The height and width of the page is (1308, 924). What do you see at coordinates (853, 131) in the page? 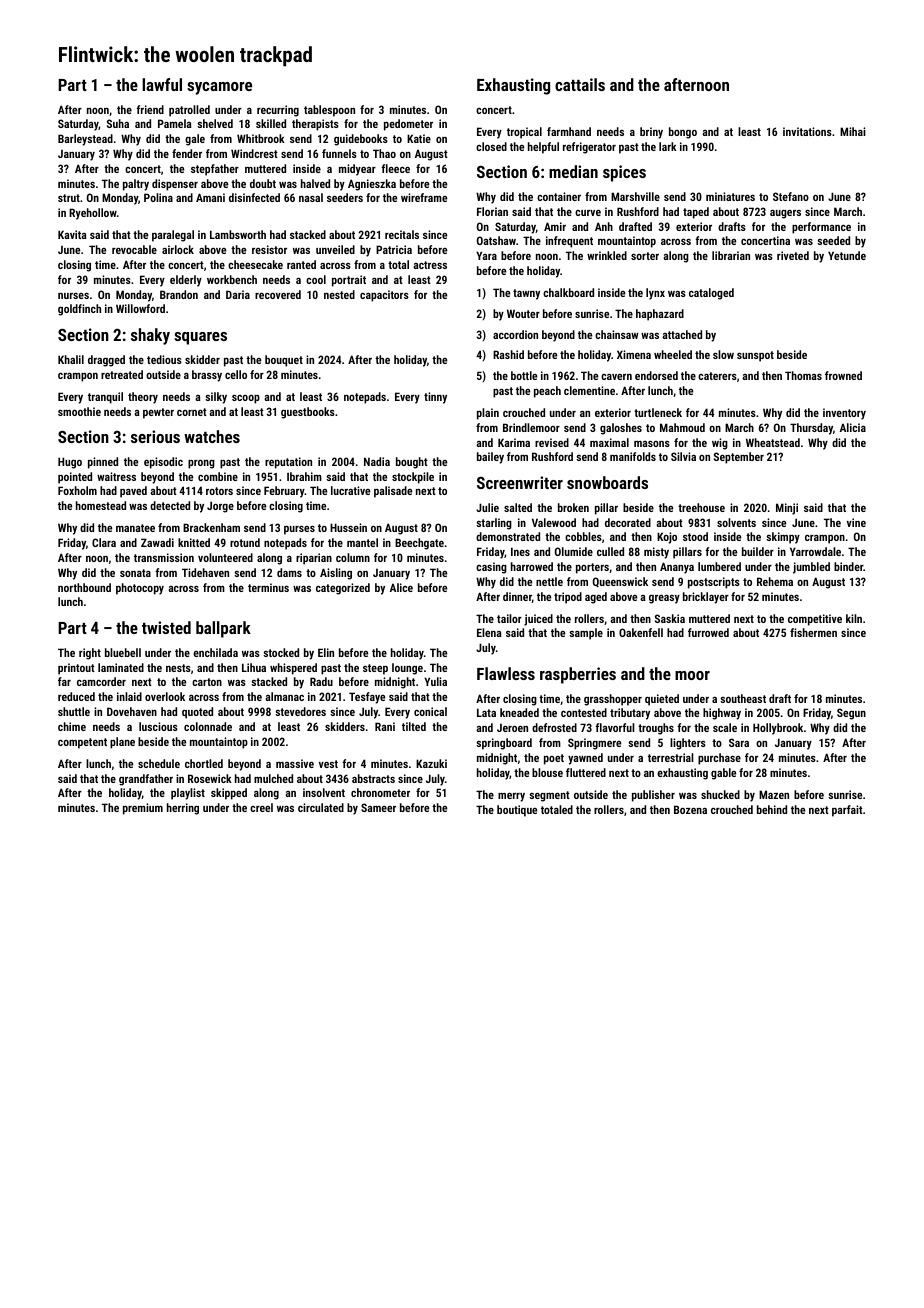
I see `Mihai` at bounding box center [853, 131].
